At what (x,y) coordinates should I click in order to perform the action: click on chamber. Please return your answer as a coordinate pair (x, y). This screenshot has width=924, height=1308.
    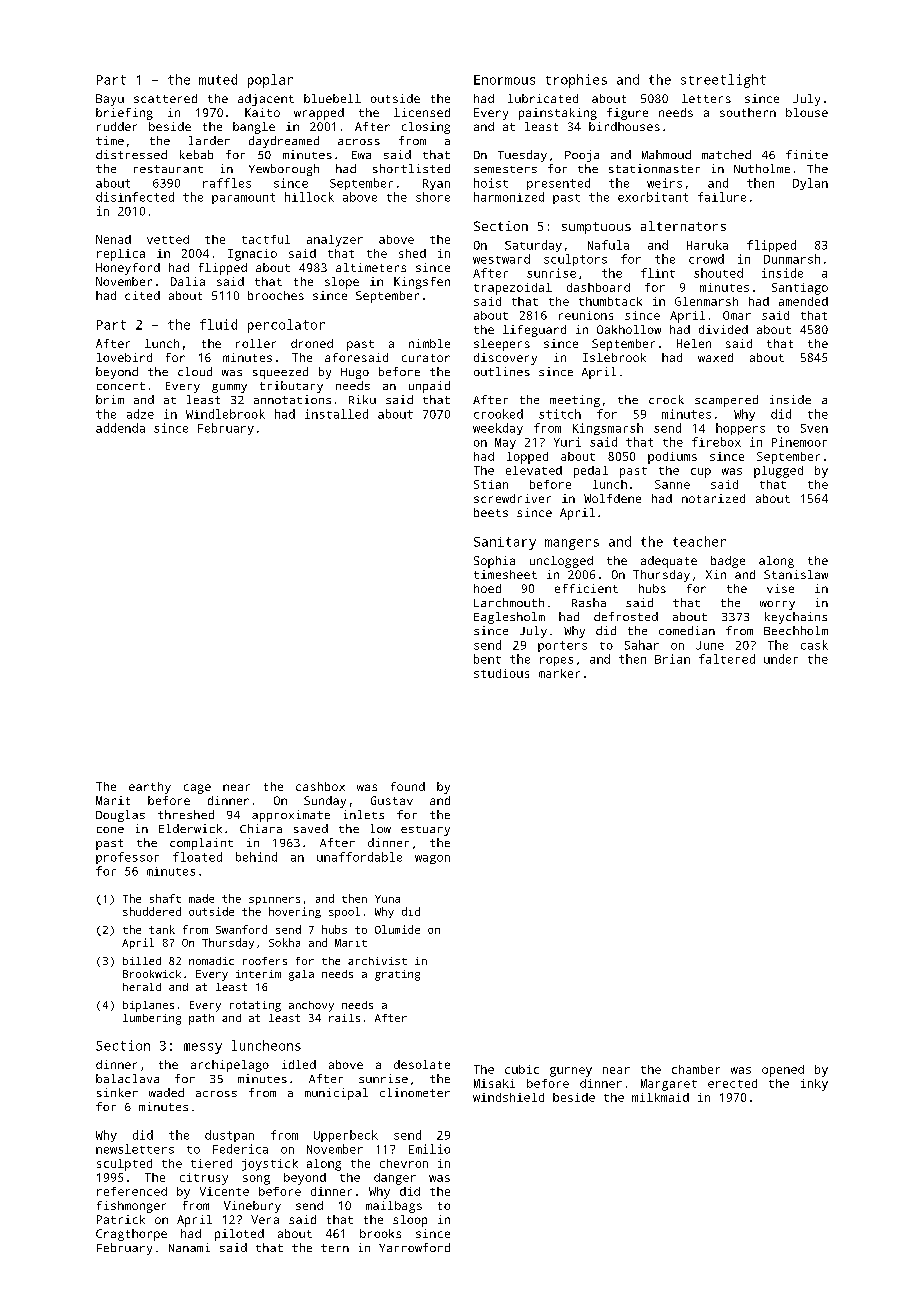
    Looking at the image, I should click on (696, 1069).
